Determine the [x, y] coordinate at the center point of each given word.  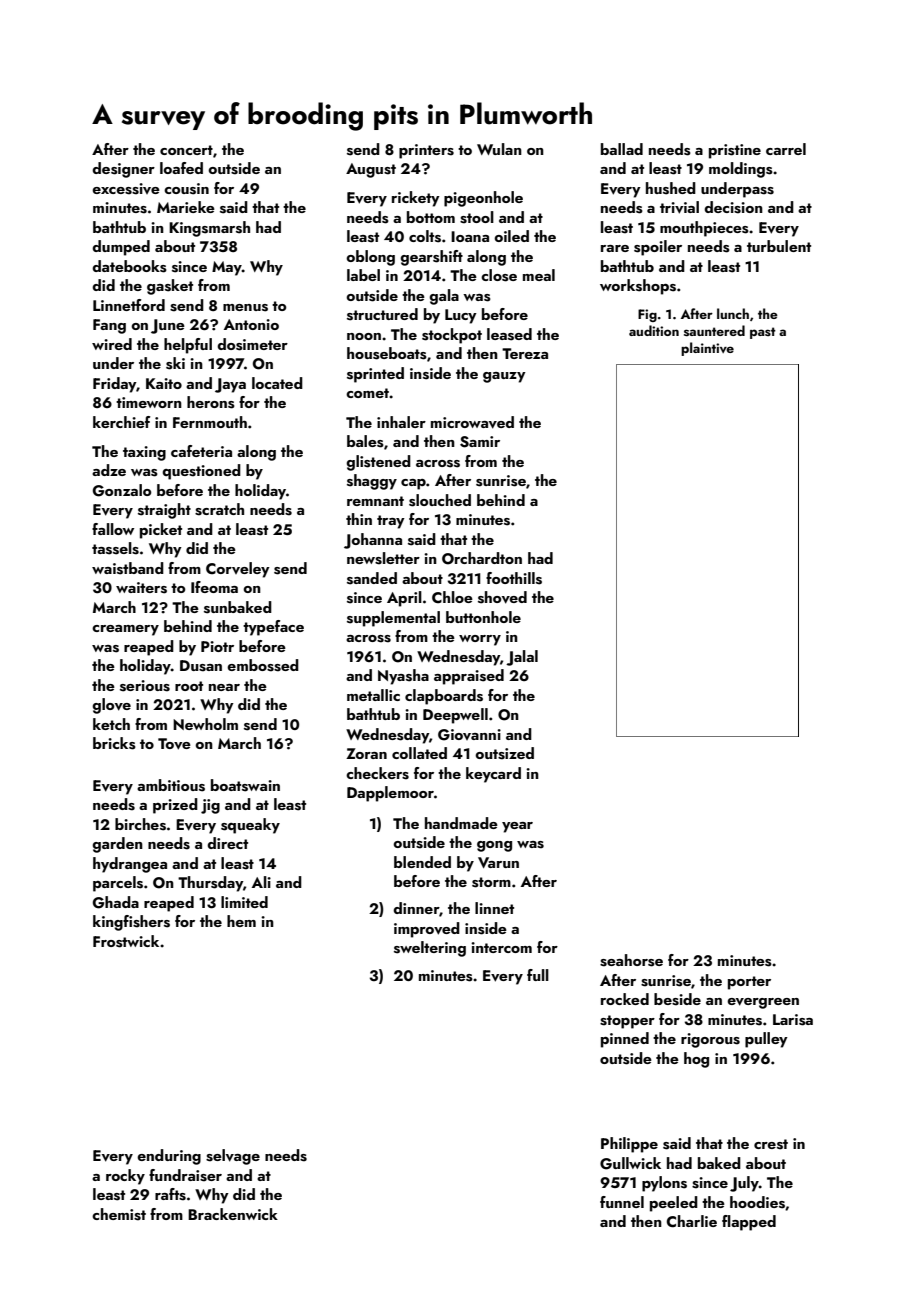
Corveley [238, 570]
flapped [749, 1223]
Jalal [522, 658]
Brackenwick [233, 1214]
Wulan [499, 149]
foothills [514, 578]
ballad [622, 149]
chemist [119, 1214]
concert [186, 150]
